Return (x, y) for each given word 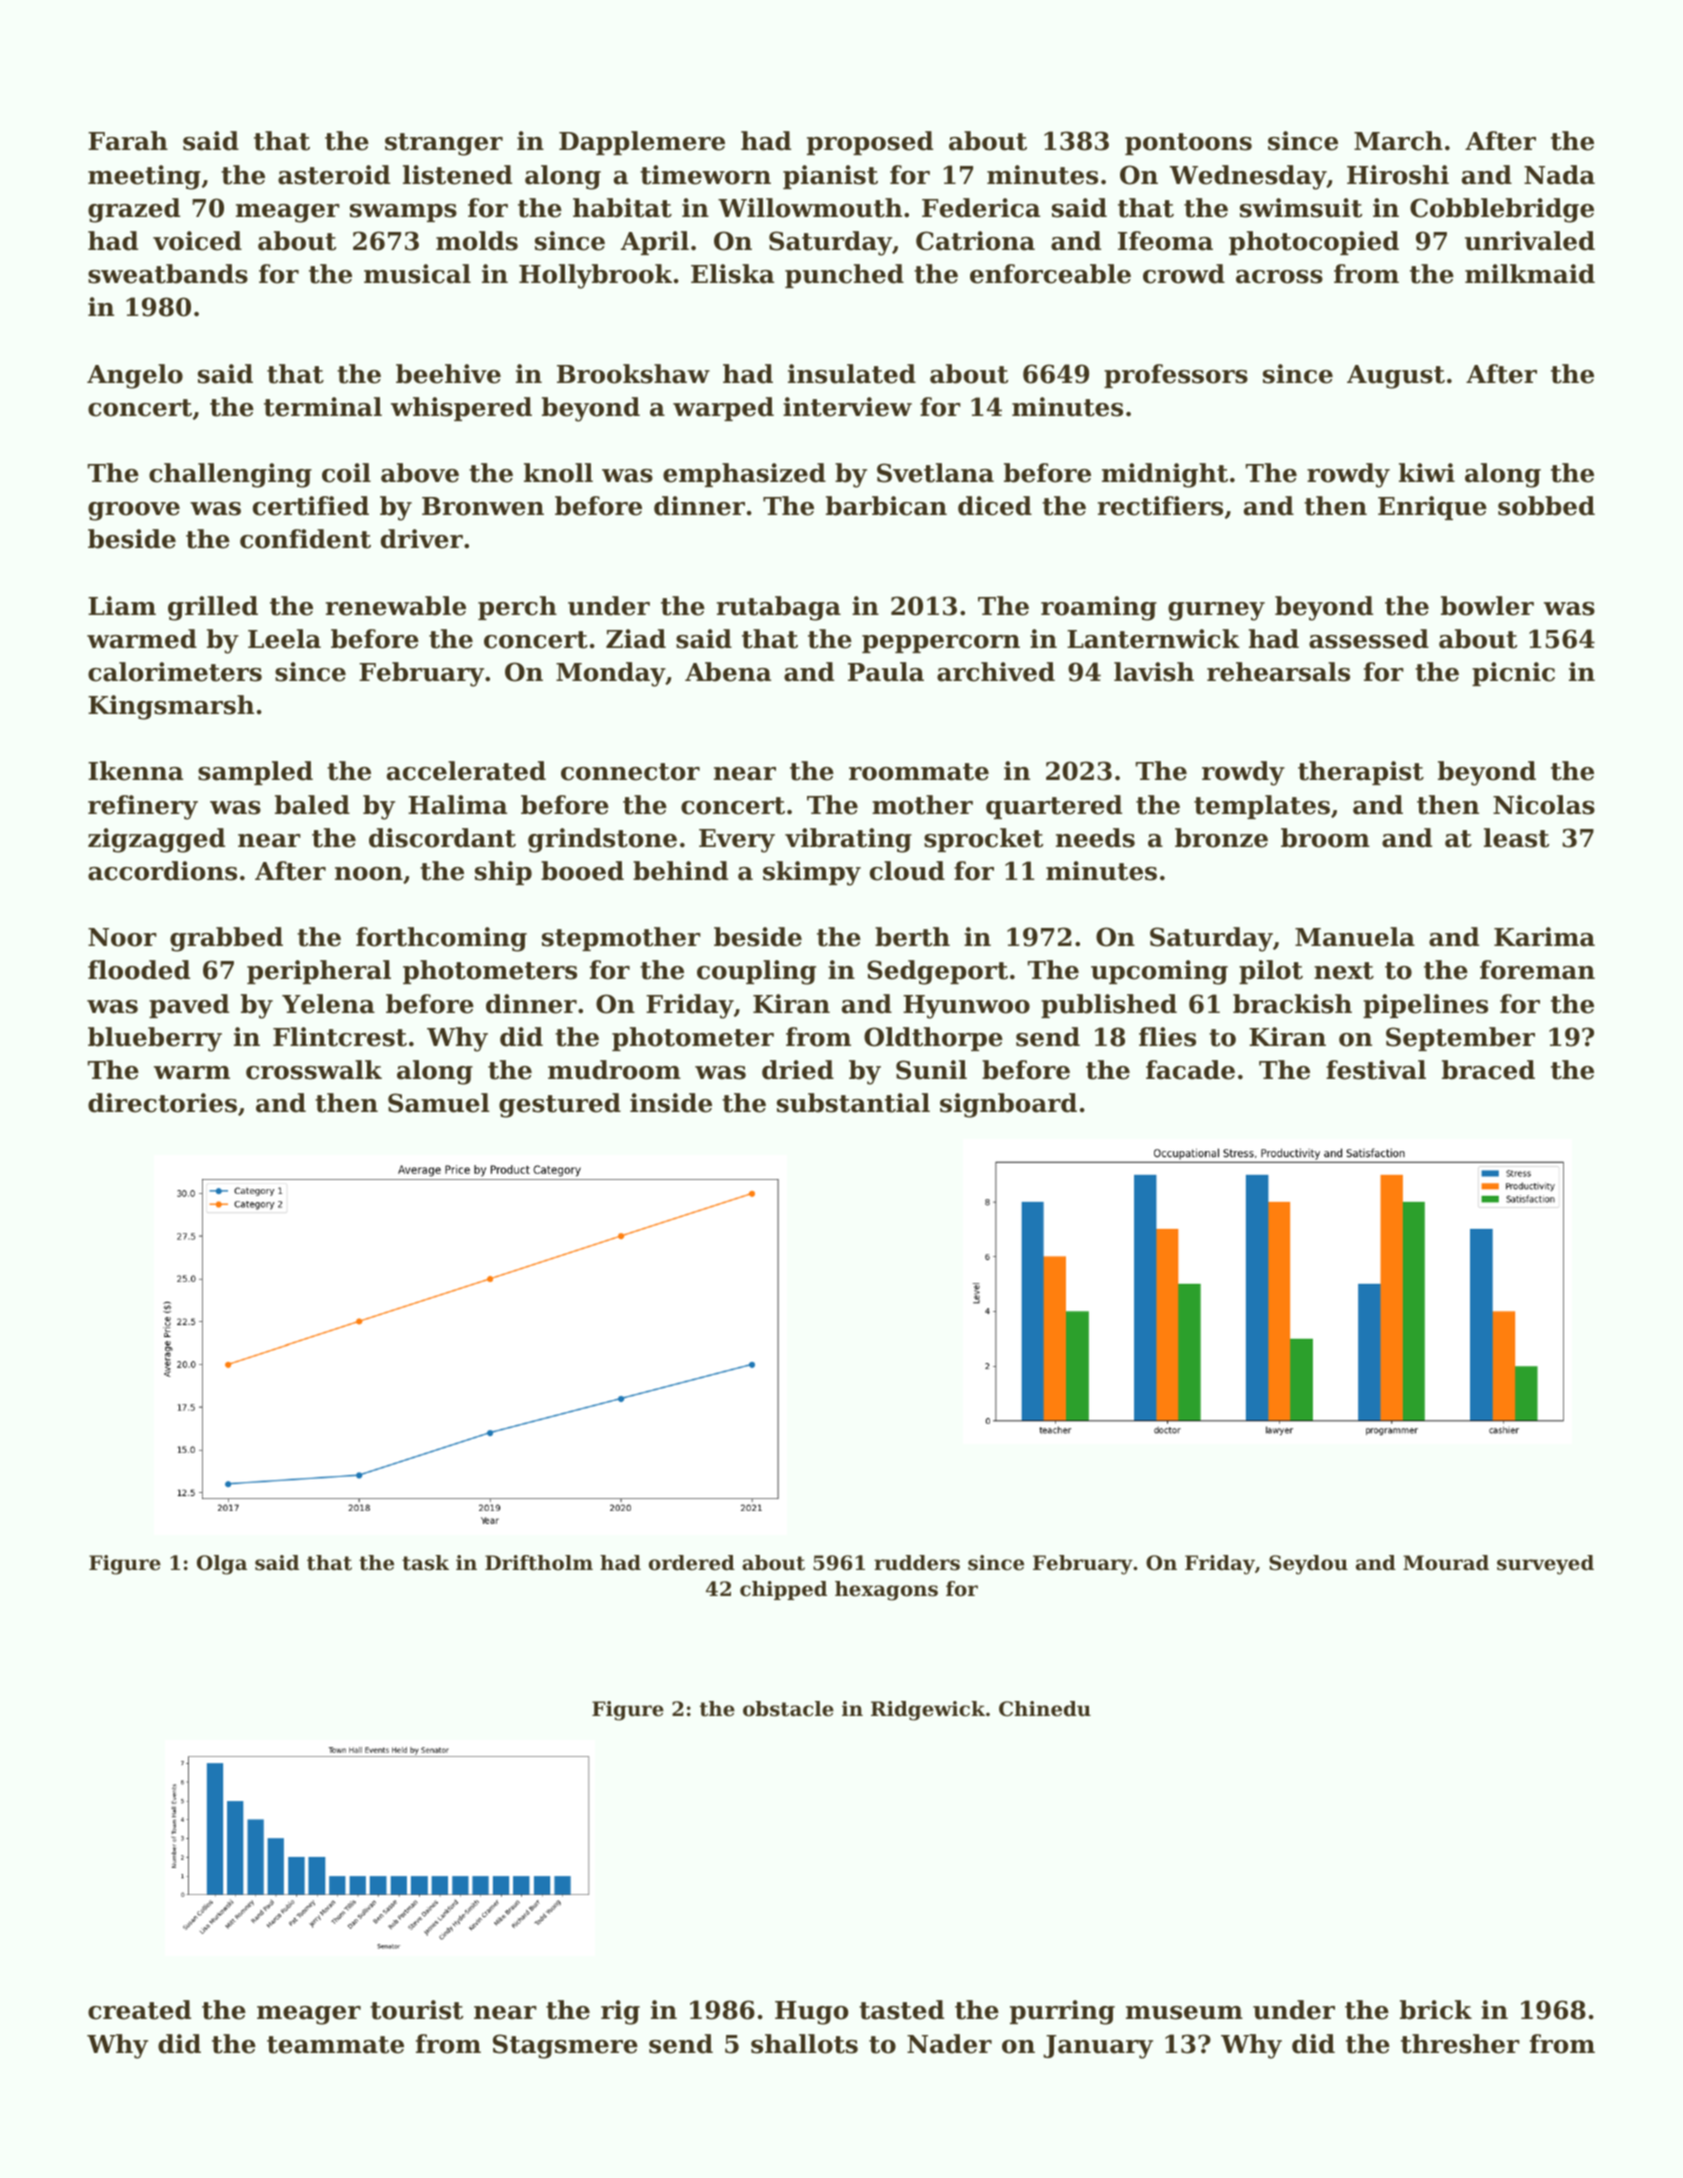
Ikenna (135, 771)
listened (457, 175)
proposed (870, 143)
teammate (335, 2045)
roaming (1099, 608)
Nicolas (1544, 805)
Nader (949, 2044)
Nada (1559, 175)
